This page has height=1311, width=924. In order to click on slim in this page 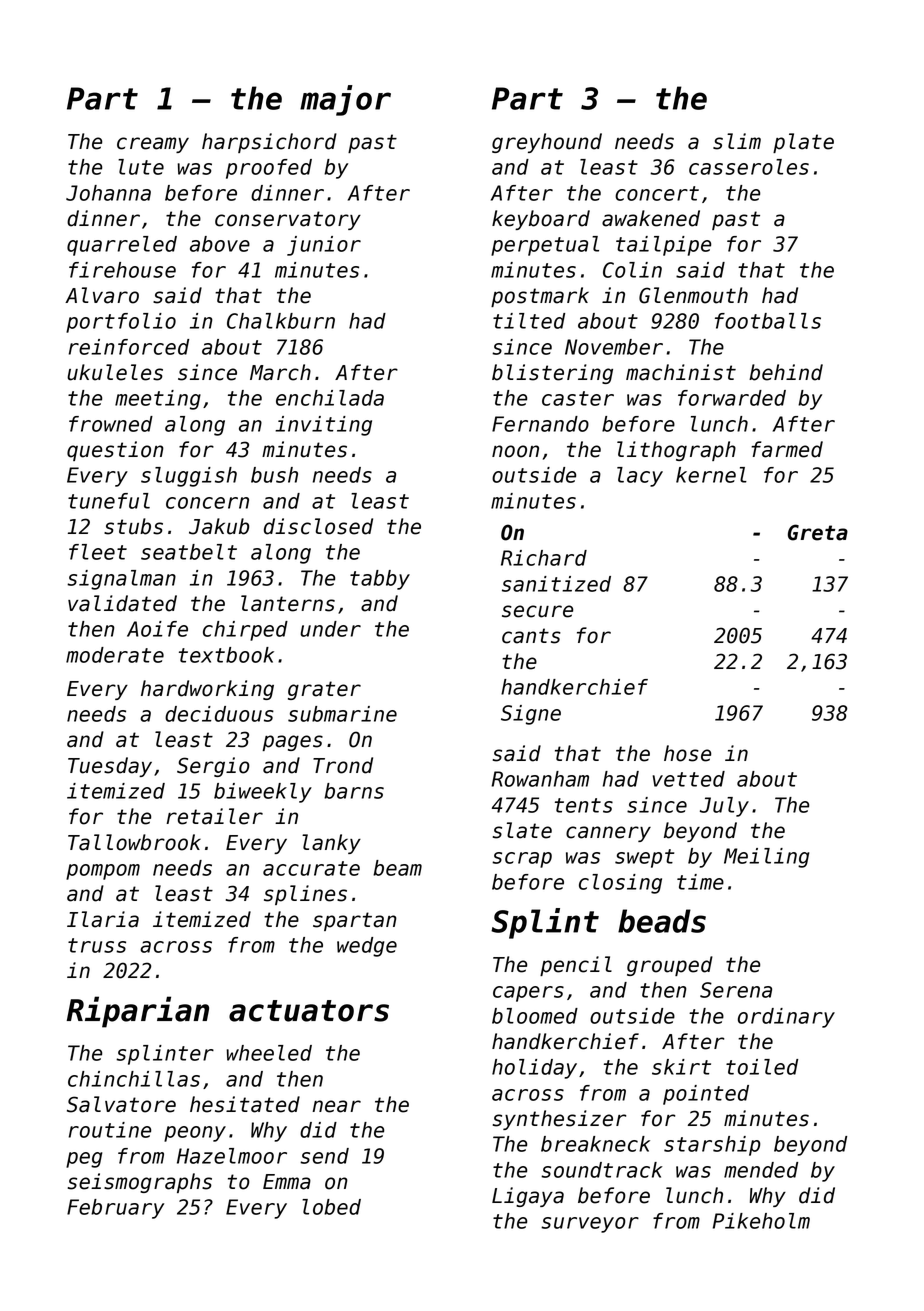, I will do `click(737, 141)`.
